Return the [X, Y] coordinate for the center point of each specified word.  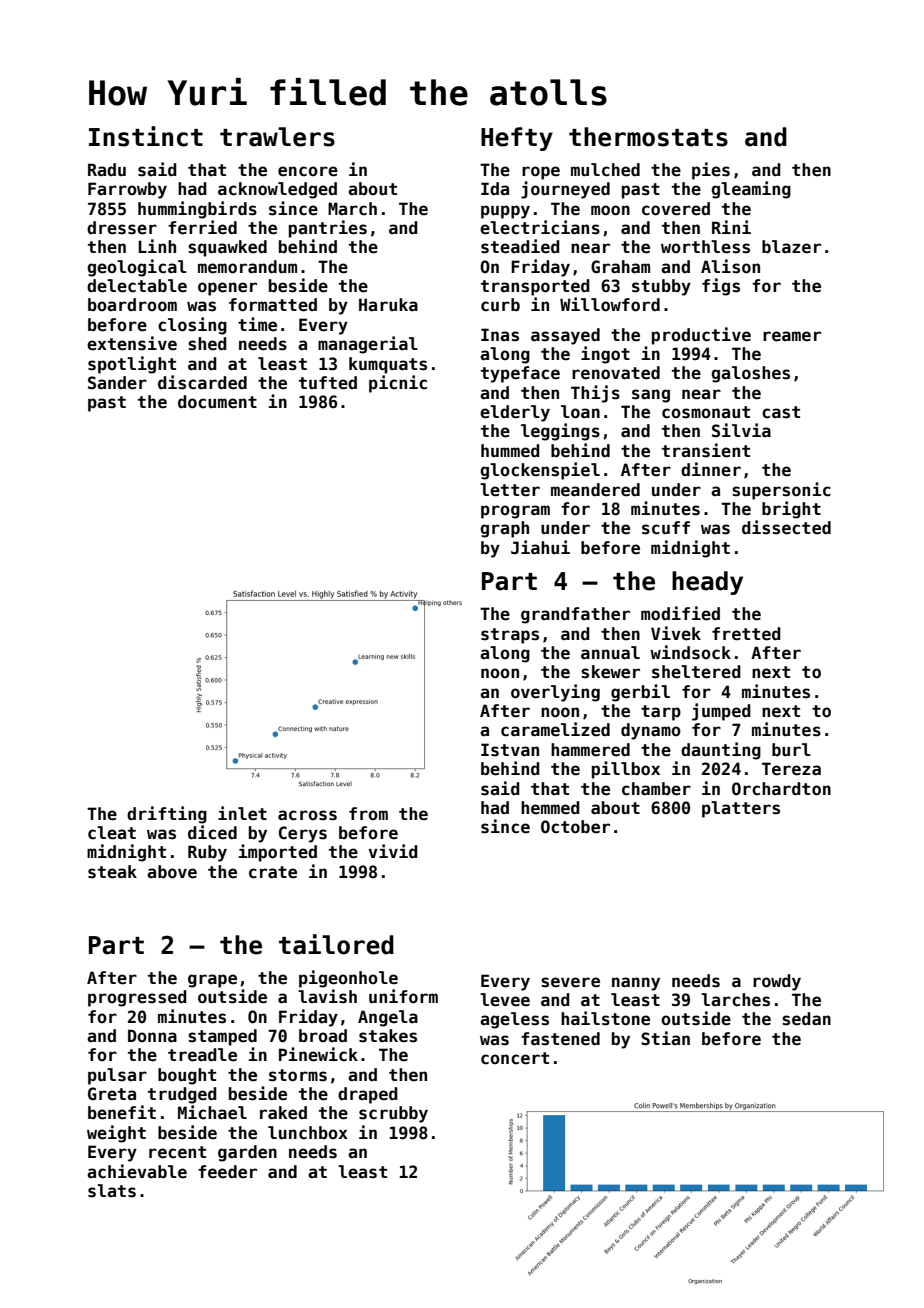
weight [116, 1134]
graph [504, 529]
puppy [505, 212]
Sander [117, 383]
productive [701, 336]
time [257, 324]
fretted [746, 634]
